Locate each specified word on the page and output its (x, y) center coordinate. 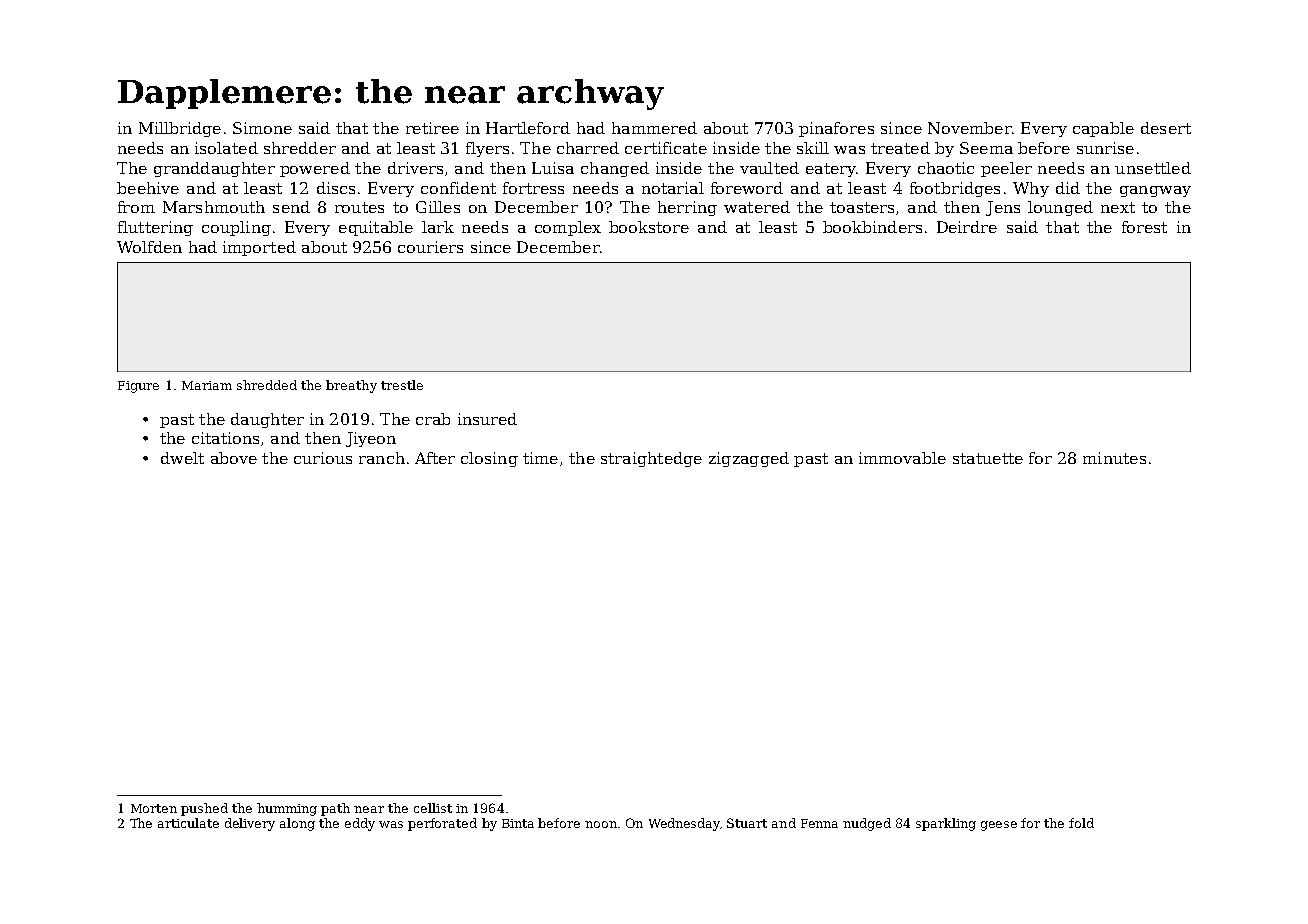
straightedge (651, 459)
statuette (988, 458)
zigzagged (749, 459)
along (297, 824)
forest (1144, 227)
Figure (138, 387)
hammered (654, 128)
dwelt (182, 458)
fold (1081, 823)
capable (1103, 129)
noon (601, 824)
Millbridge (180, 129)
